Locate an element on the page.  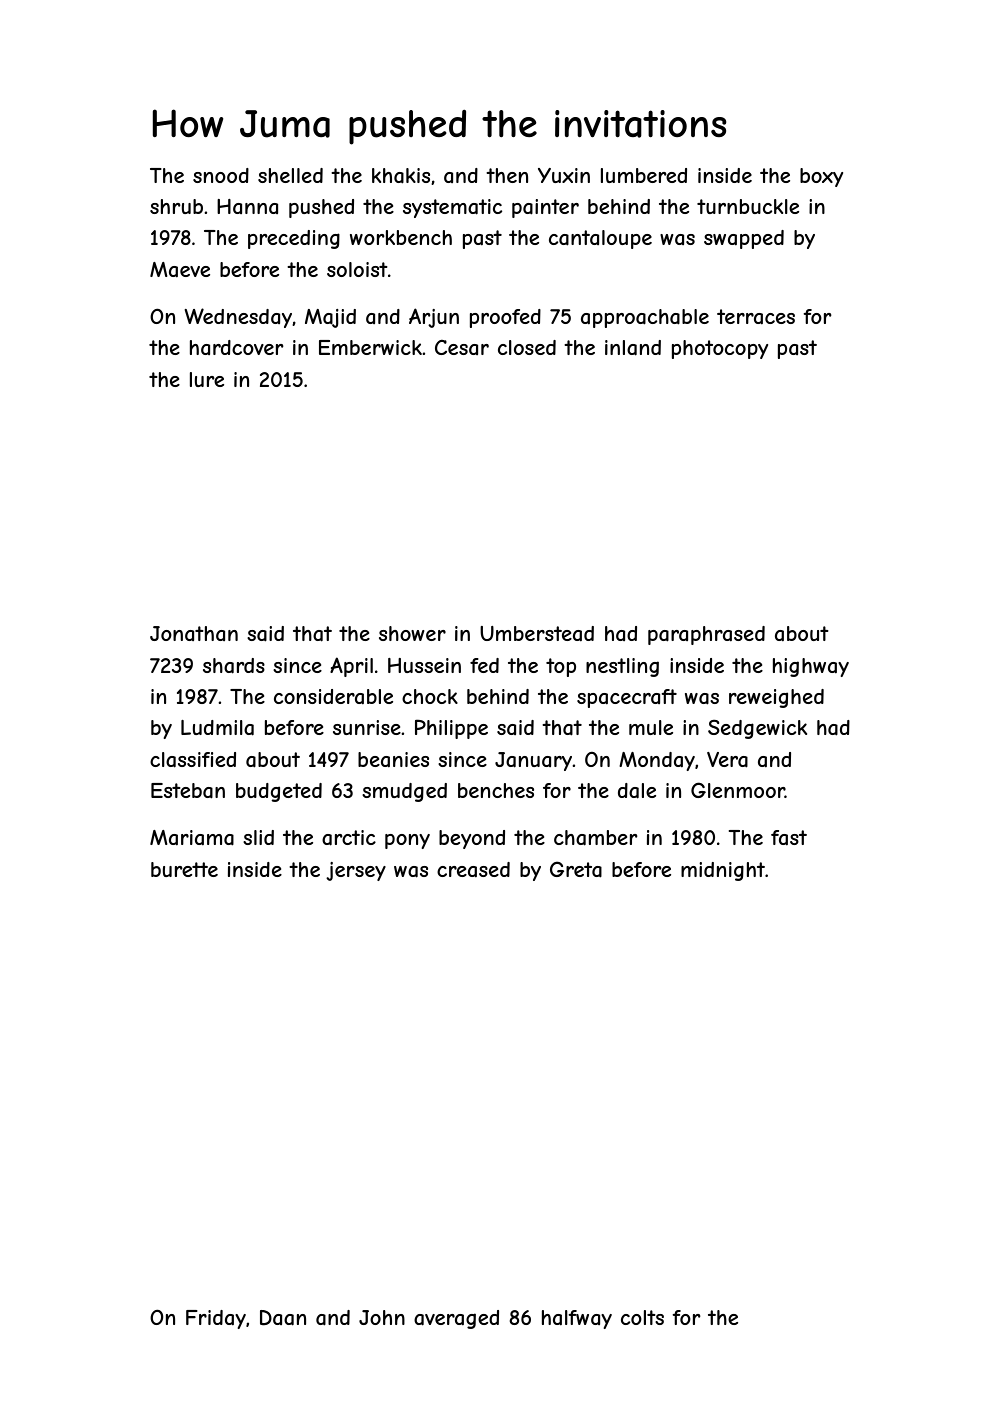
colts is located at coordinates (642, 1317).
